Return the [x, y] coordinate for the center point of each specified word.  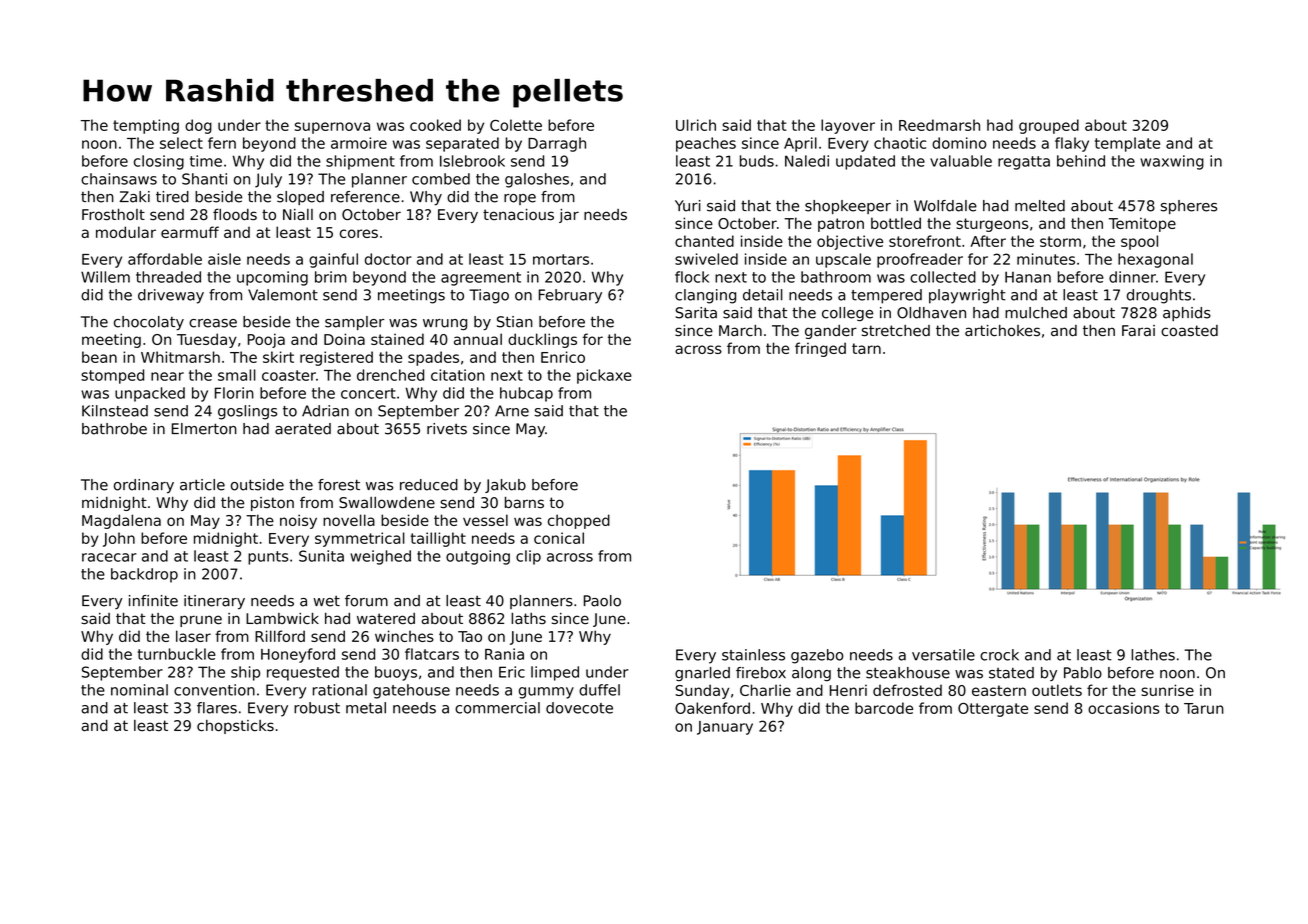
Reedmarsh [939, 125]
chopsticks [235, 727]
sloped [300, 198]
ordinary [144, 486]
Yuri [688, 206]
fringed [820, 349]
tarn [866, 348]
